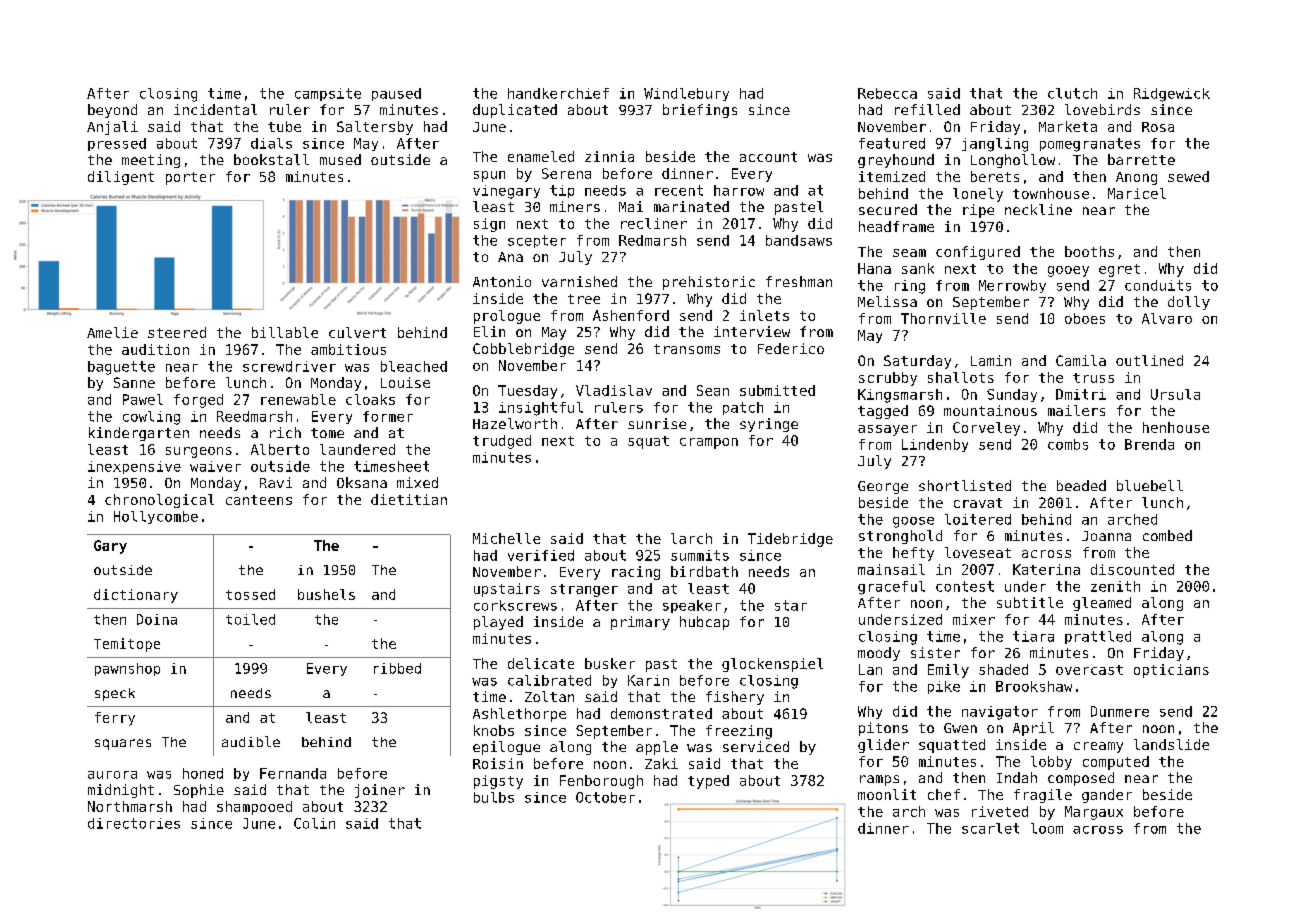 This screenshot has width=1308, height=924. What do you see at coordinates (117, 144) in the screenshot?
I see `pressed` at bounding box center [117, 144].
